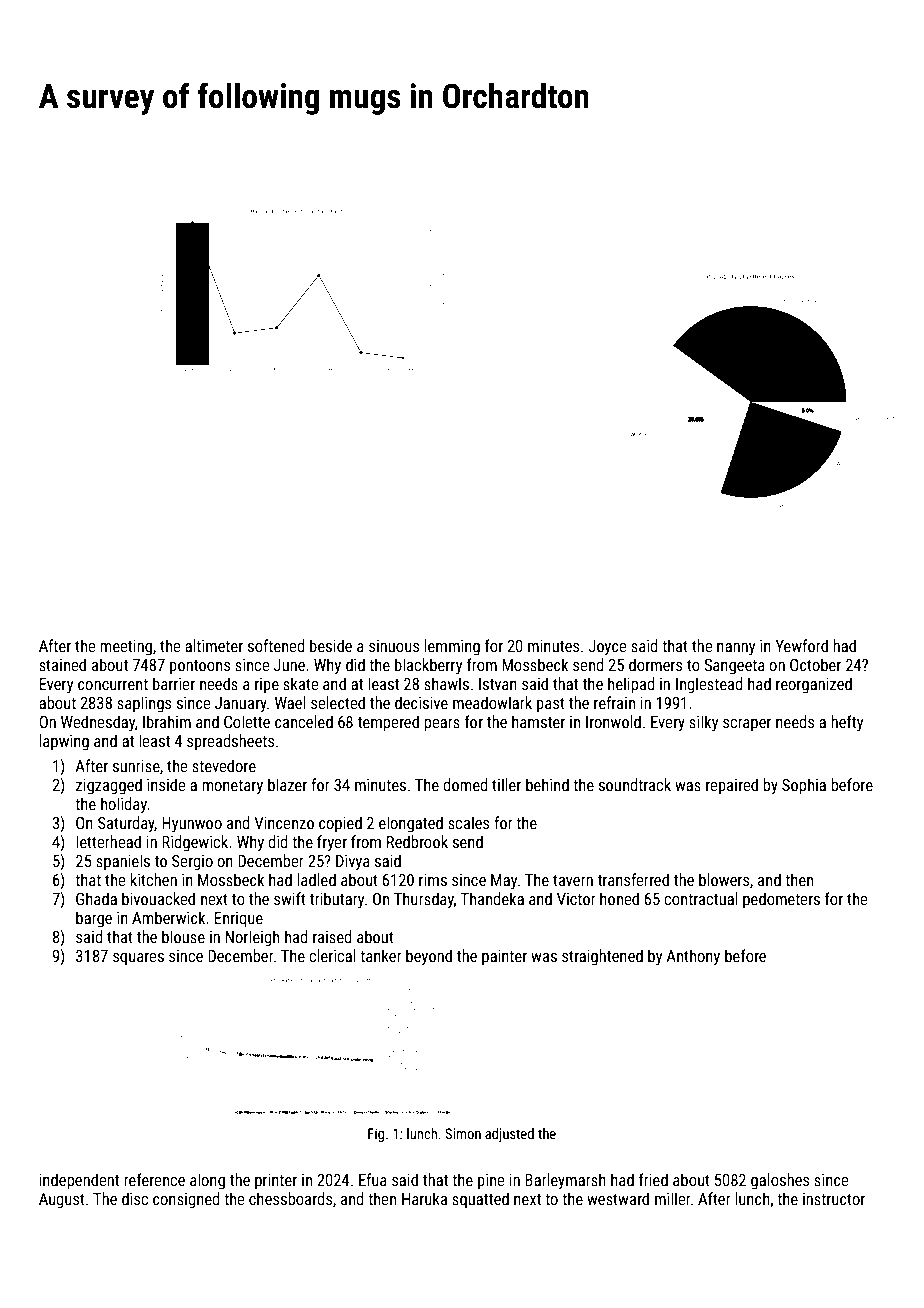 The height and width of the screenshot is (1308, 924). I want to click on squares, so click(138, 959).
